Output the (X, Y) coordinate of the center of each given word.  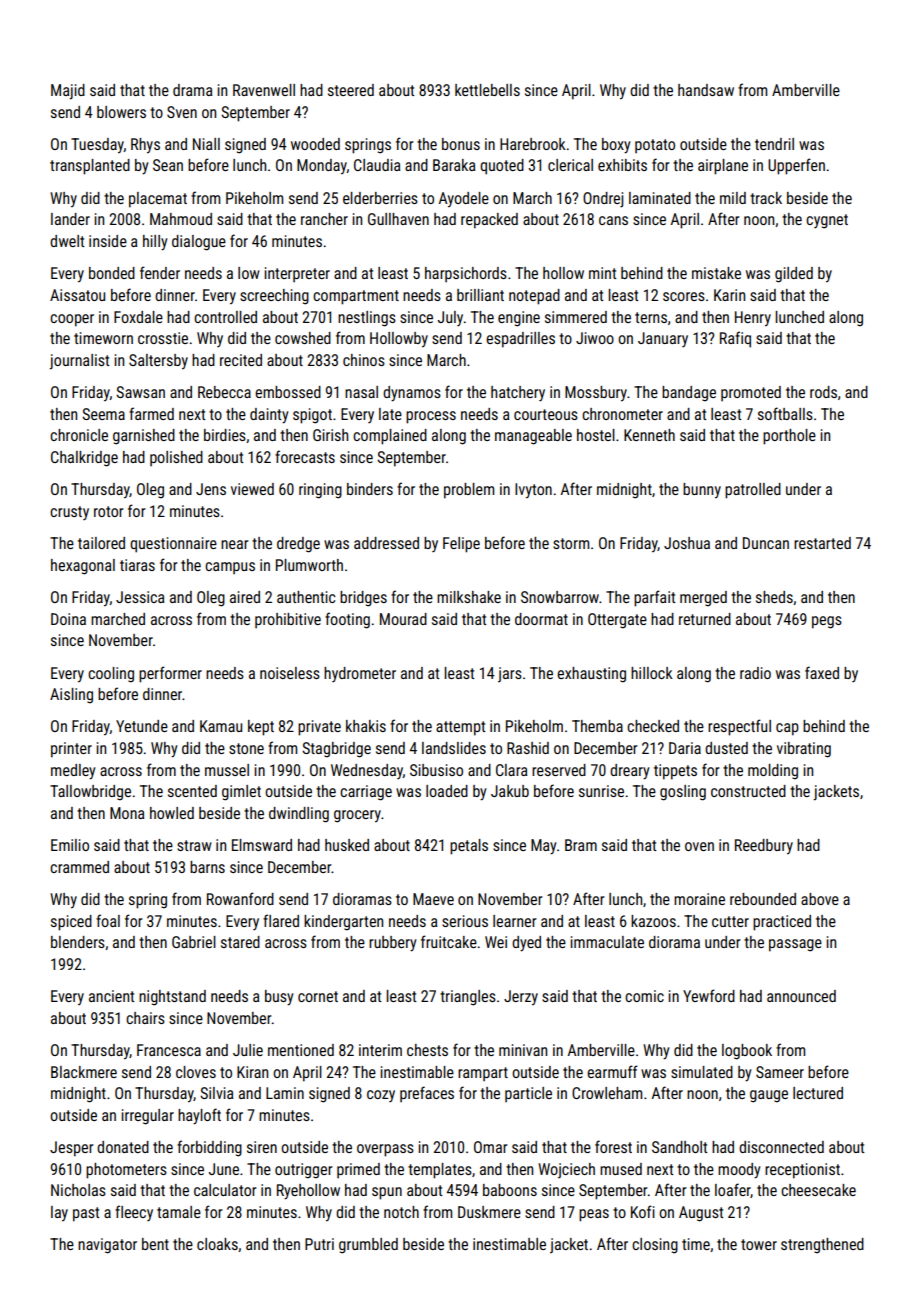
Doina (68, 619)
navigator (107, 1246)
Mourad (403, 619)
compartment (356, 297)
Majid (68, 92)
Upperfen (796, 166)
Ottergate (617, 621)
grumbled (368, 1246)
